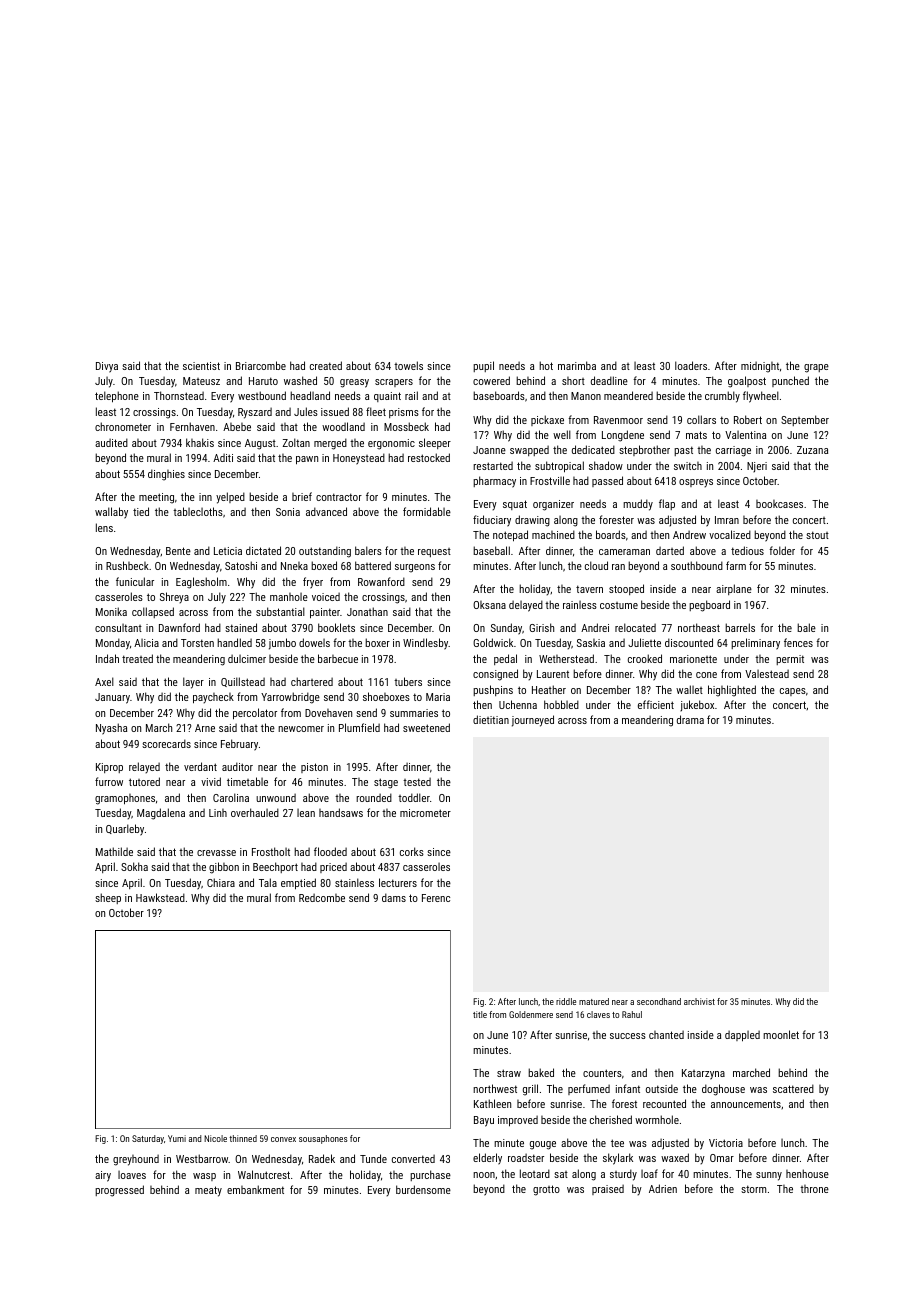 This screenshot has width=924, height=1308. What do you see at coordinates (732, 691) in the screenshot?
I see `highlighted` at bounding box center [732, 691].
